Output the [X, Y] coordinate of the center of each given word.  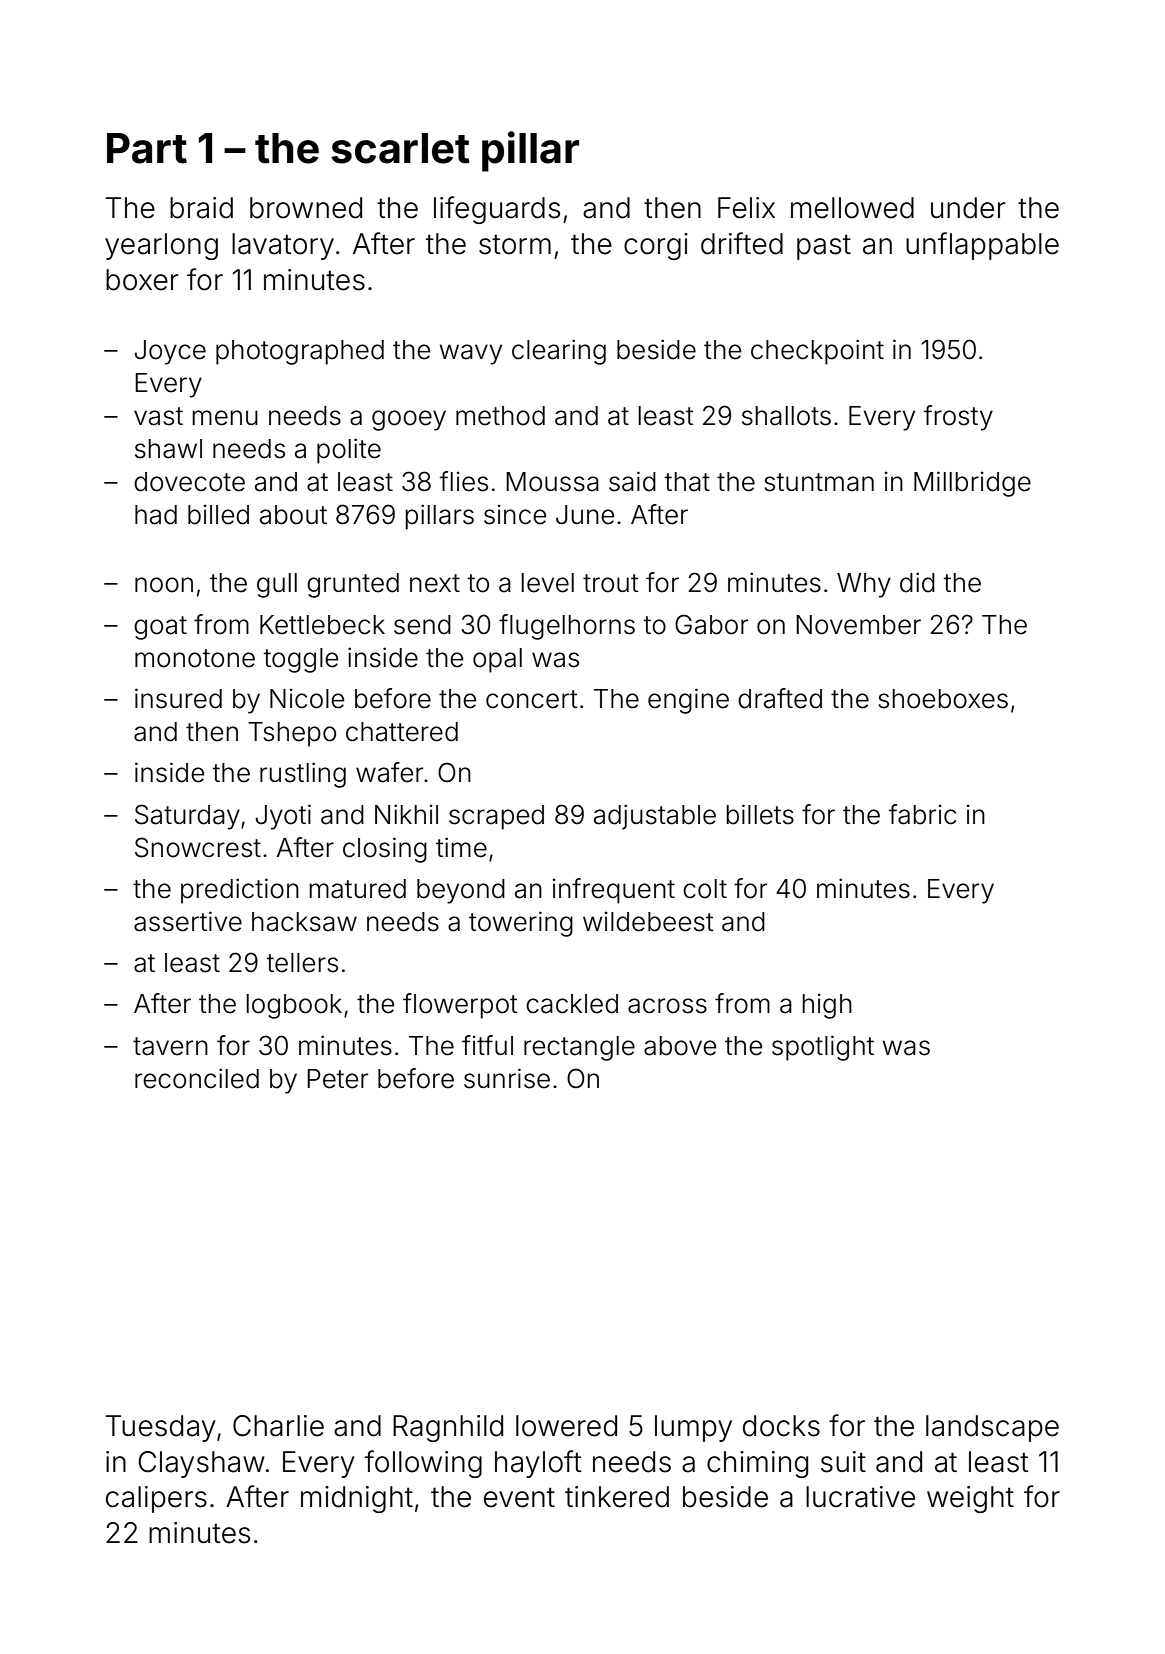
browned [306, 208]
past [824, 247]
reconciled [197, 1078]
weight [970, 1499]
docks [781, 1426]
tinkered [617, 1497]
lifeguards [497, 210]
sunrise [507, 1078]
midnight [357, 1499]
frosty [958, 418]
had [156, 515]
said [632, 481]
